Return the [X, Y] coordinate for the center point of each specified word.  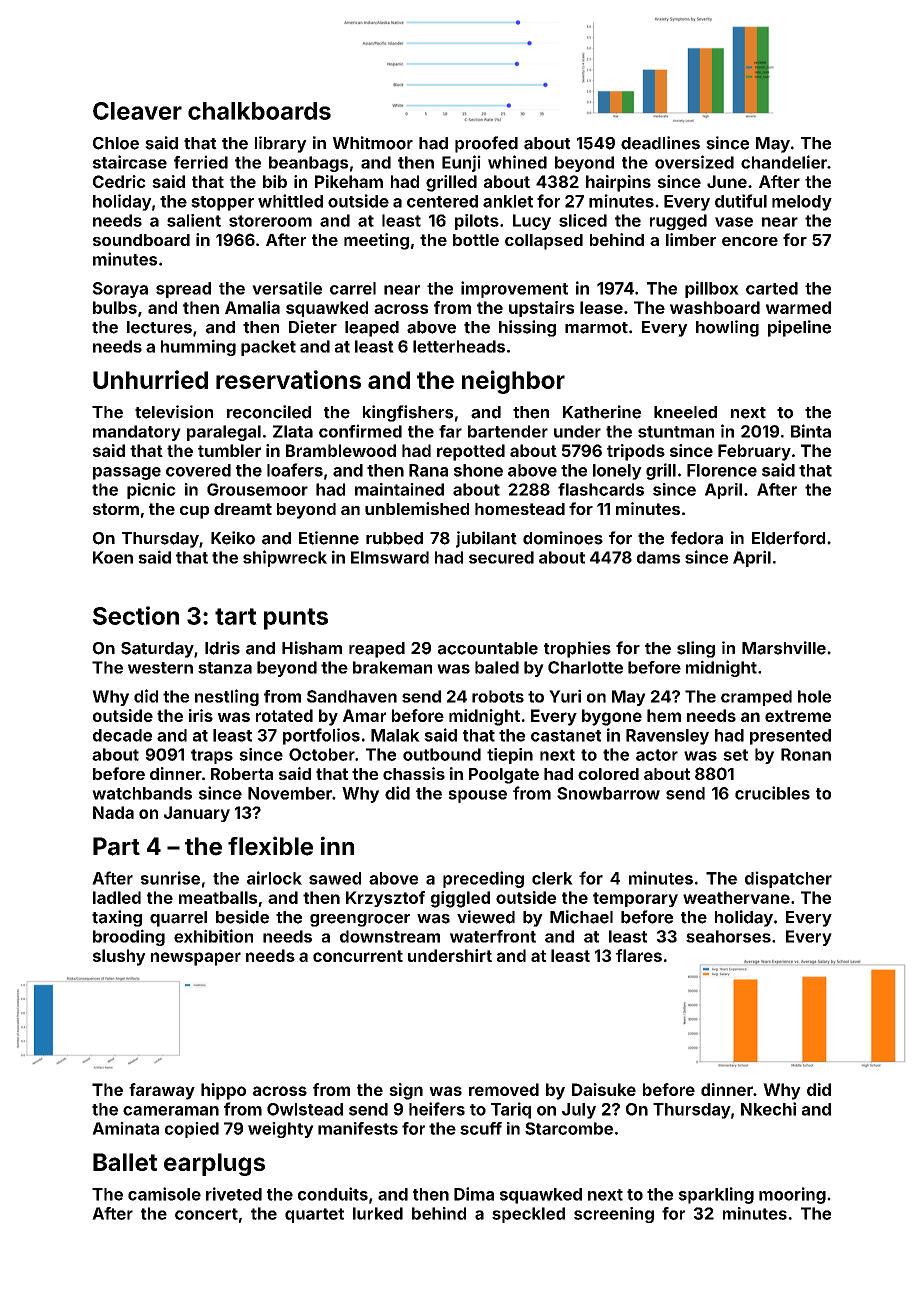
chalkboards [259, 111]
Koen [113, 557]
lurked [378, 1213]
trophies [577, 649]
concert [206, 1214]
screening [614, 1215]
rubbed [394, 538]
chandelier [784, 162]
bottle [476, 240]
